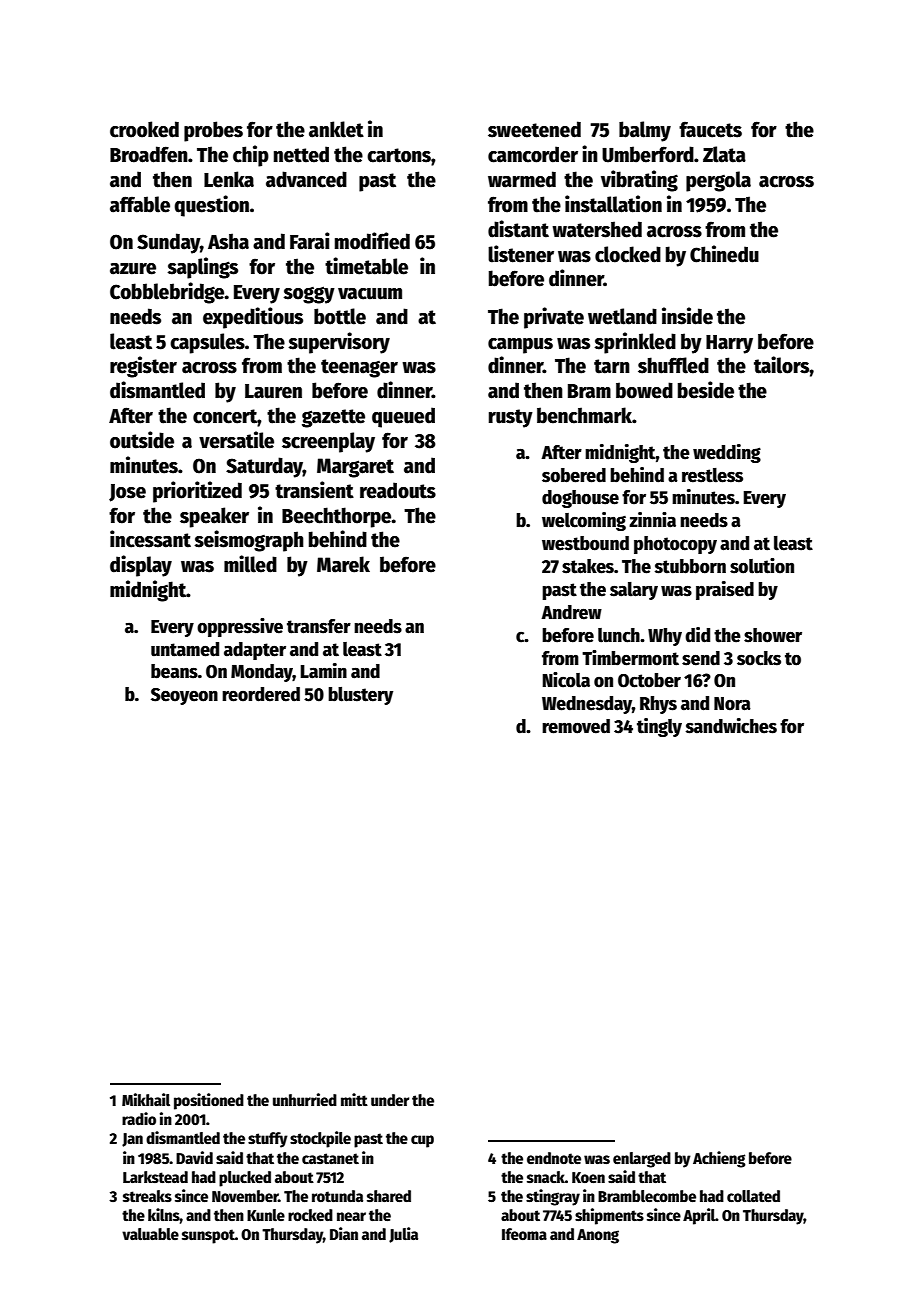  I want to click on readouts, so click(398, 490).
